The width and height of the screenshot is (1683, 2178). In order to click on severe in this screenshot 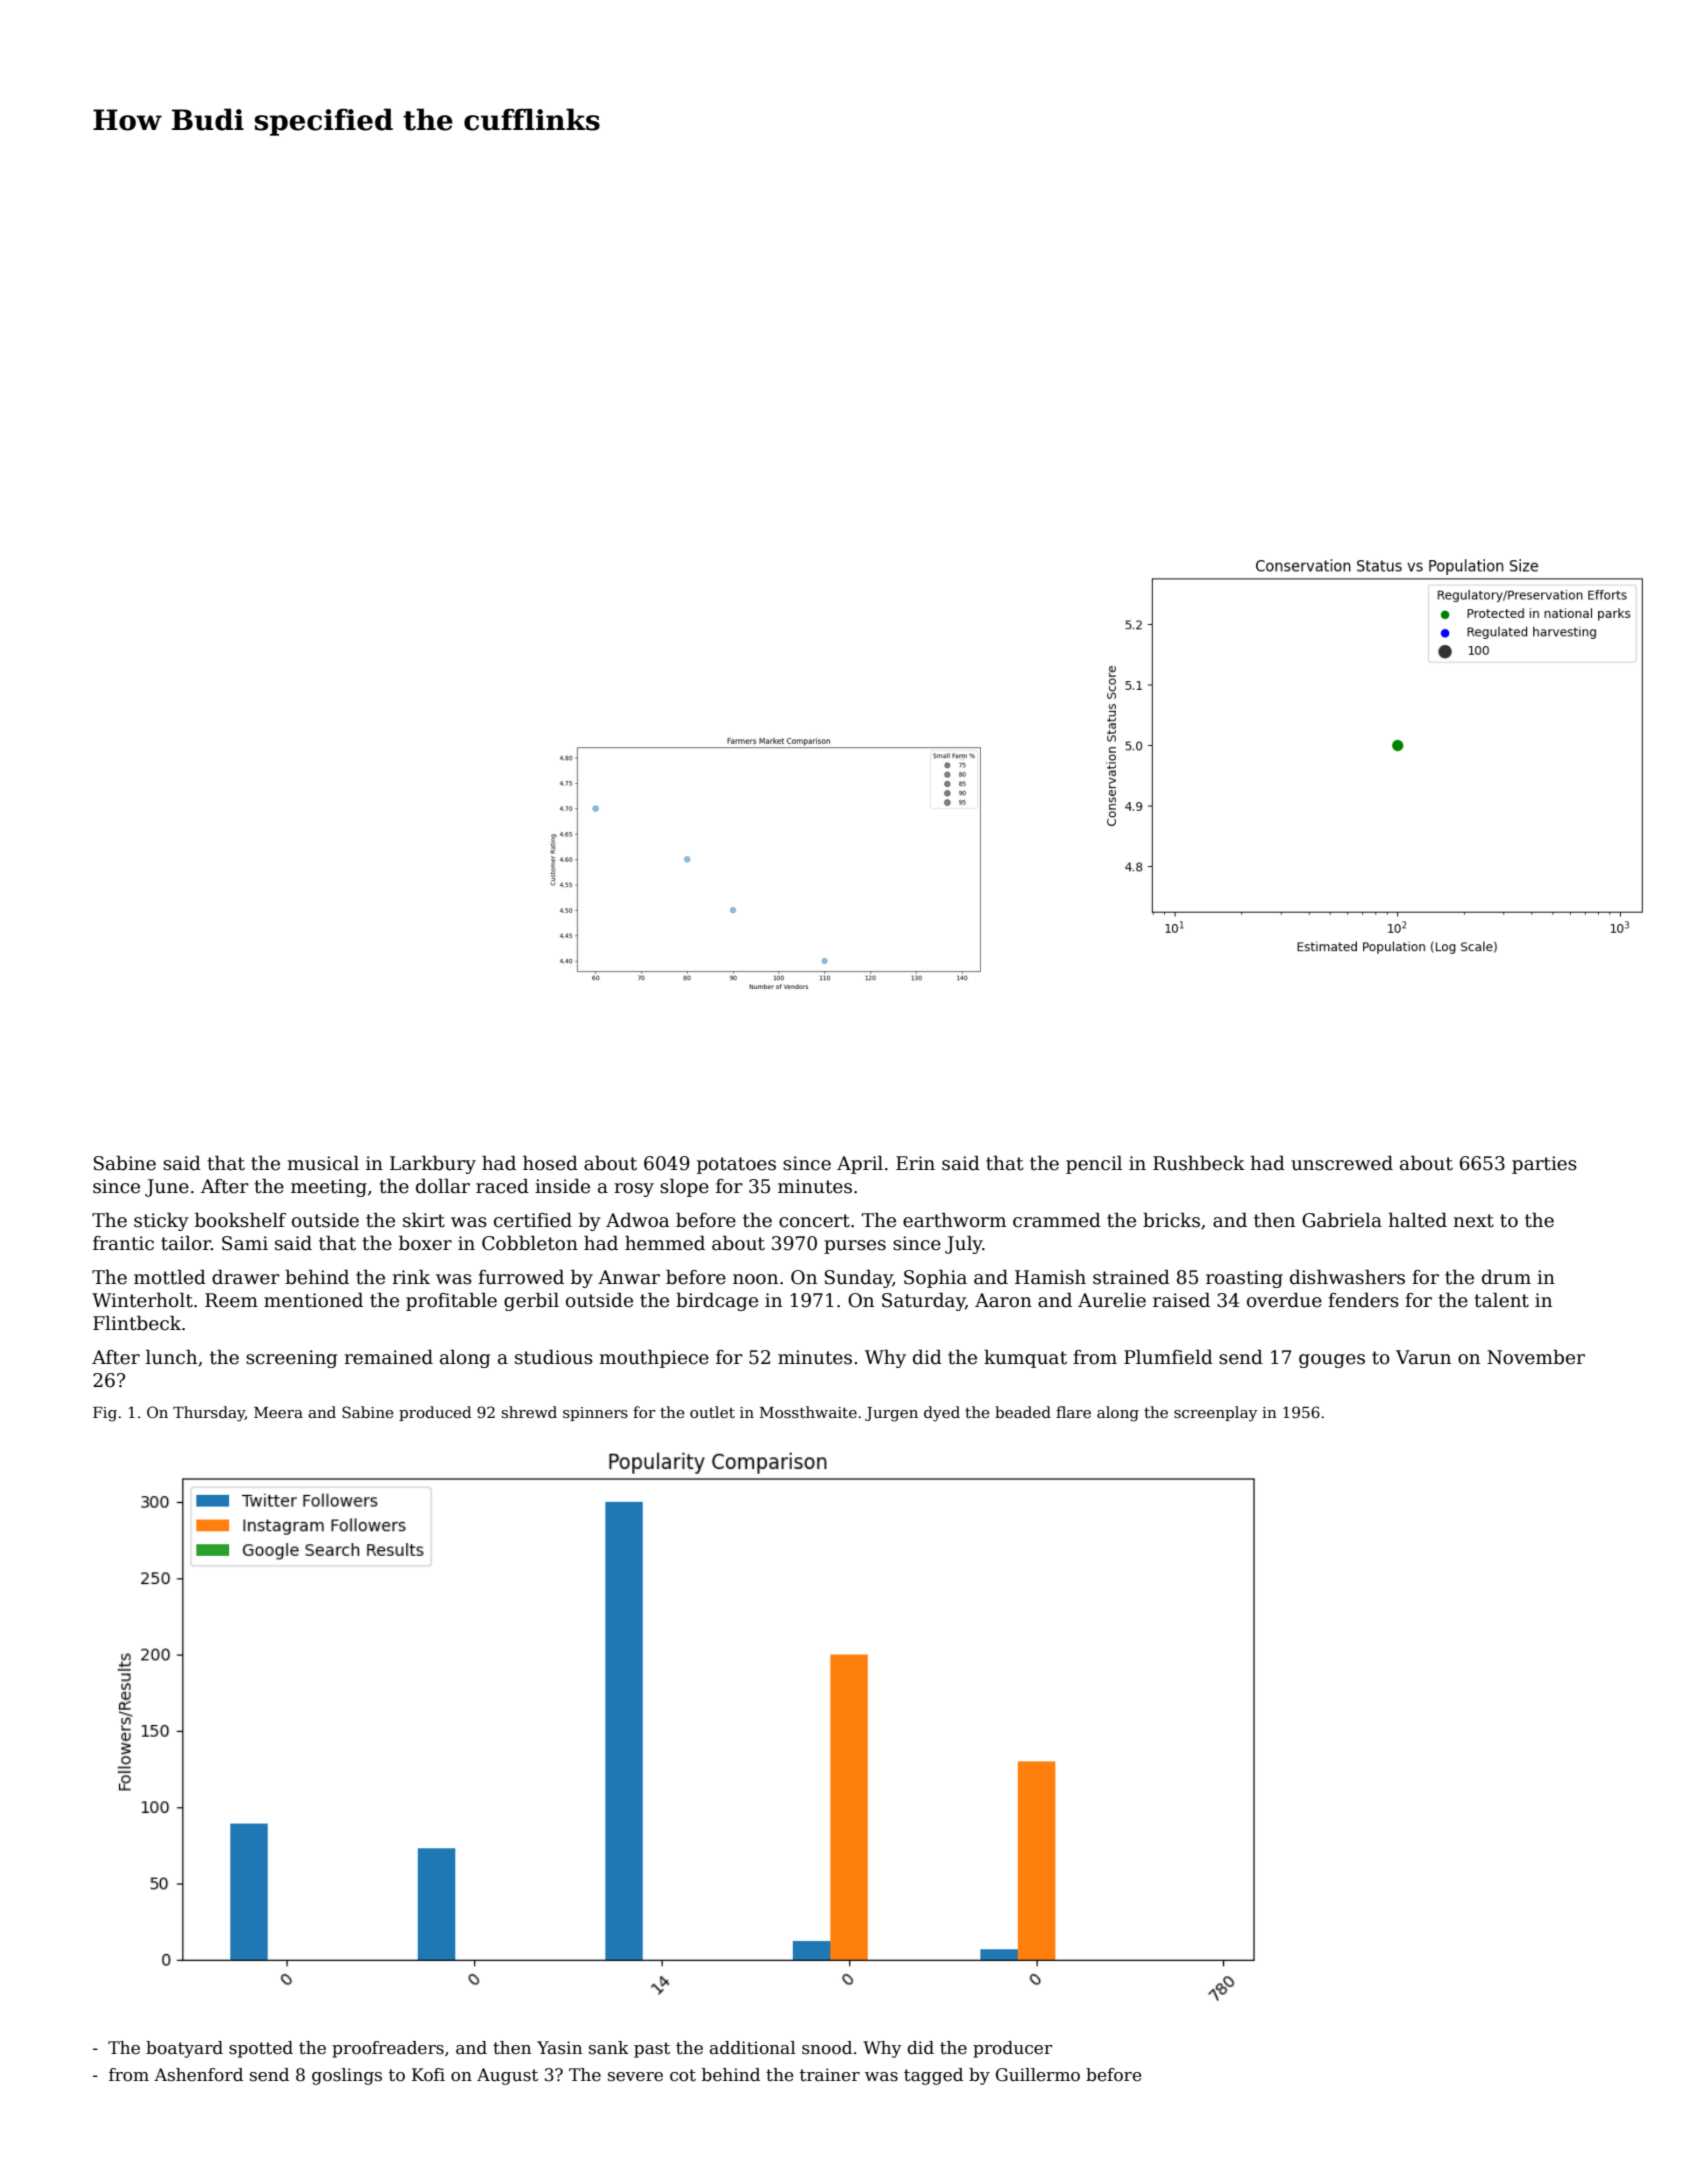, I will do `click(635, 2077)`.
